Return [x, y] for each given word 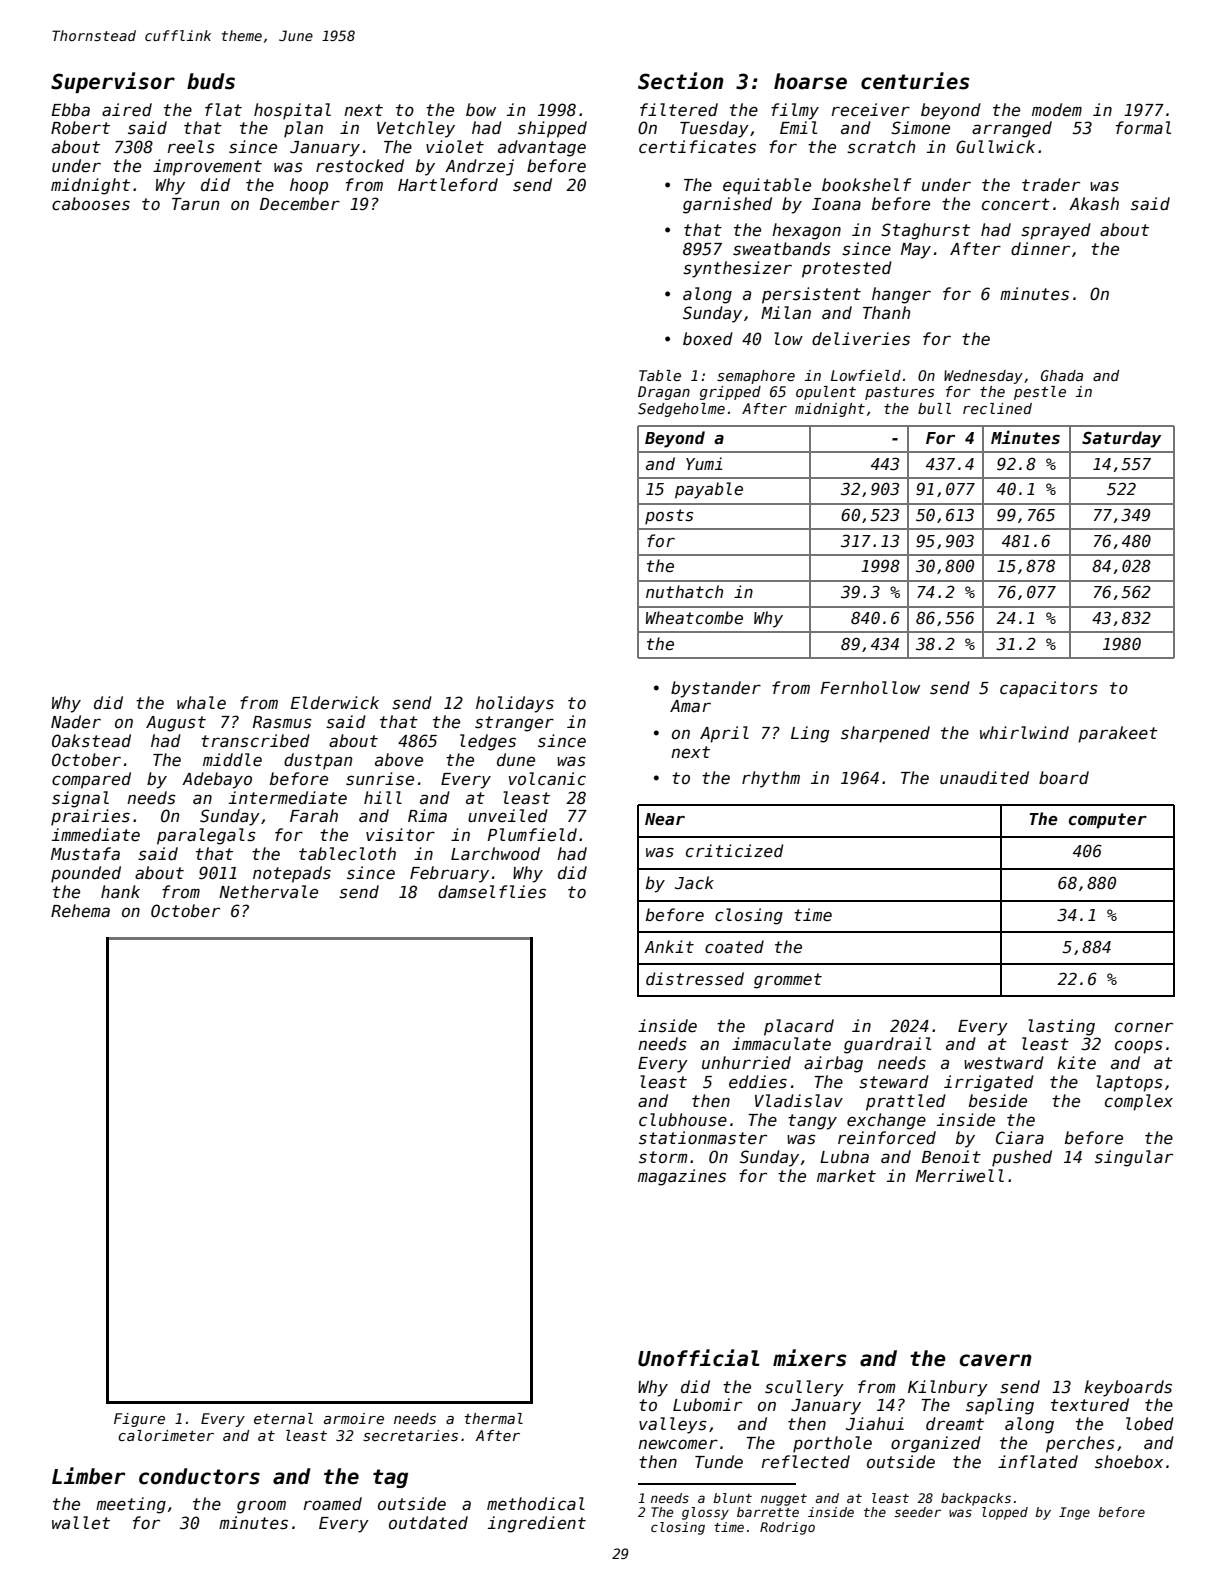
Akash [1094, 204]
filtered [679, 110]
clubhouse [683, 1120]
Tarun [195, 204]
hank [120, 891]
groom [261, 1507]
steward [894, 1082]
